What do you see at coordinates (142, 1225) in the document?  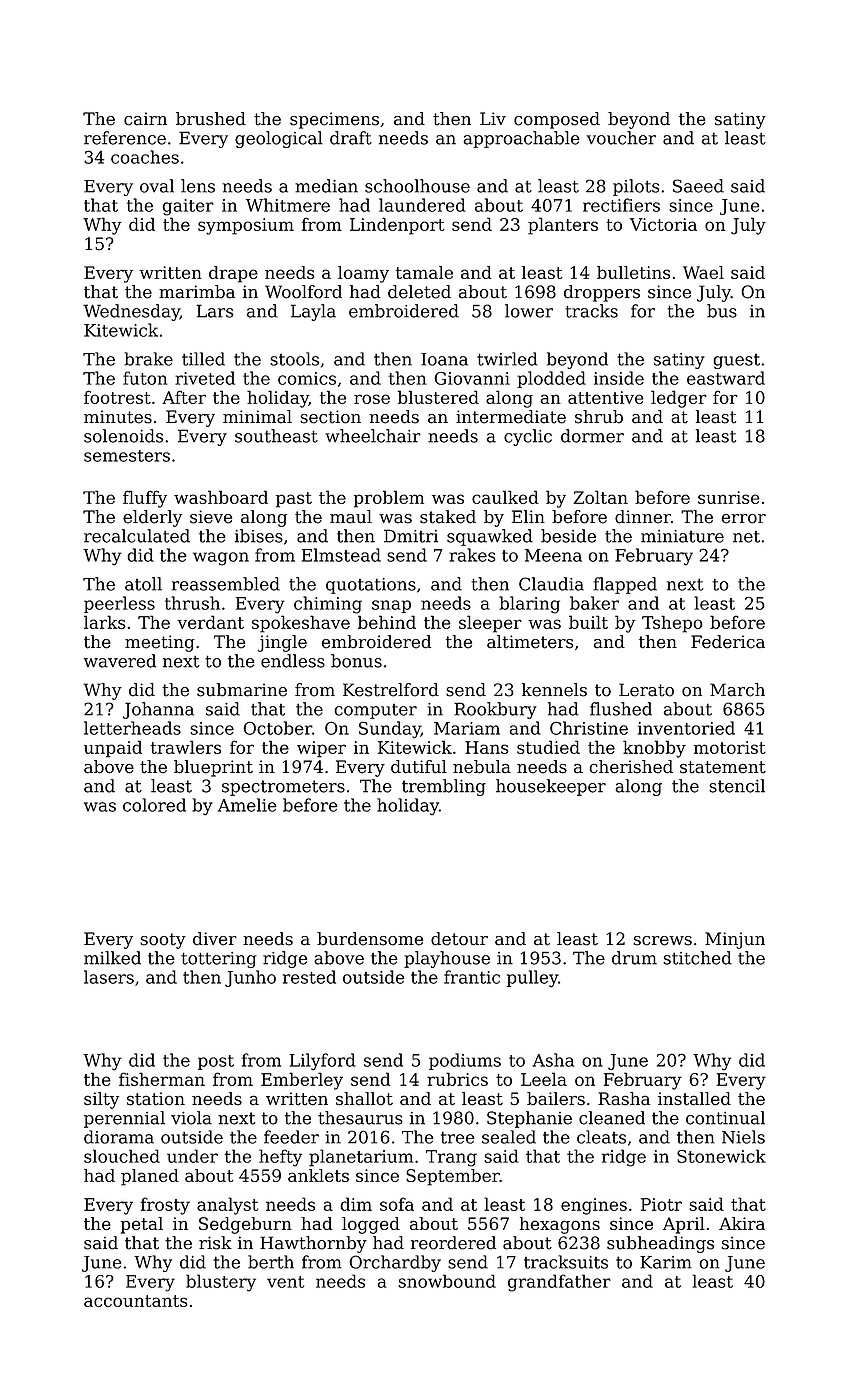 I see `petal` at bounding box center [142, 1225].
